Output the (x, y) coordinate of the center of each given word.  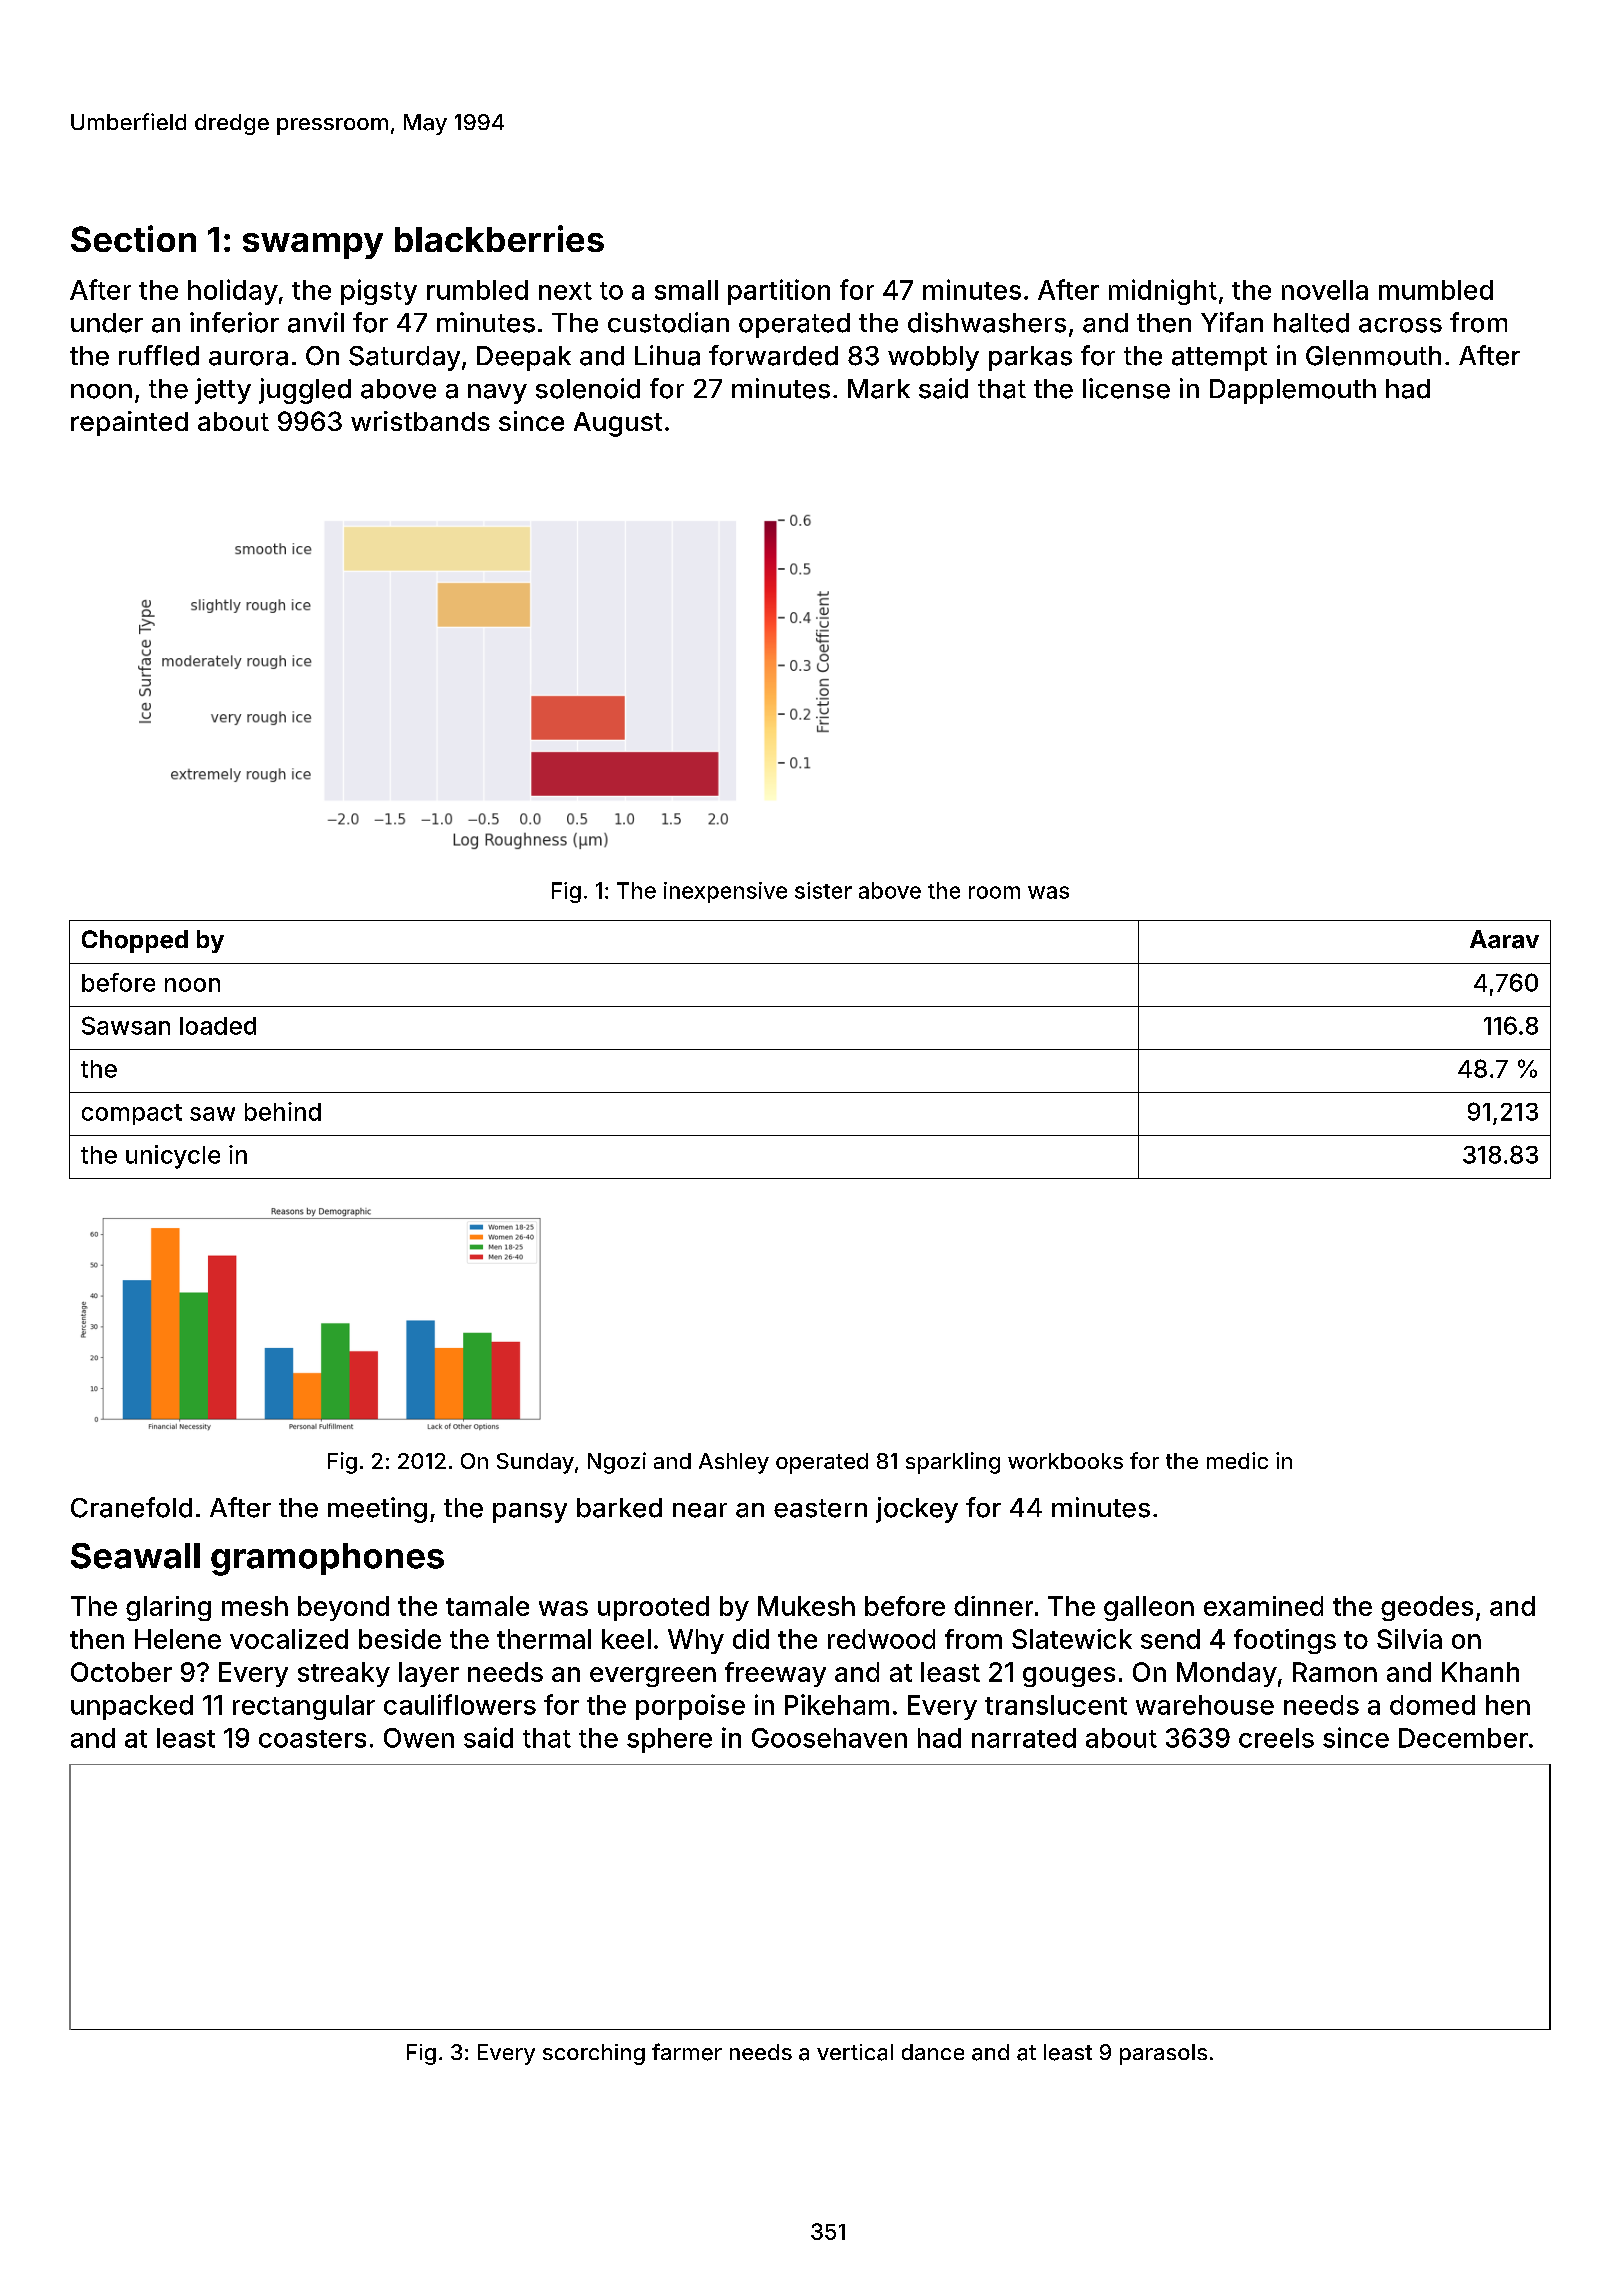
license (1126, 388)
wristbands (420, 421)
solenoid (588, 388)
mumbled (1436, 290)
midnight (1163, 292)
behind (283, 1111)
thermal (544, 1639)
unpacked (132, 1707)
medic (1237, 1460)
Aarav (1504, 939)
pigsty (379, 292)
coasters (312, 1739)
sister (823, 890)
